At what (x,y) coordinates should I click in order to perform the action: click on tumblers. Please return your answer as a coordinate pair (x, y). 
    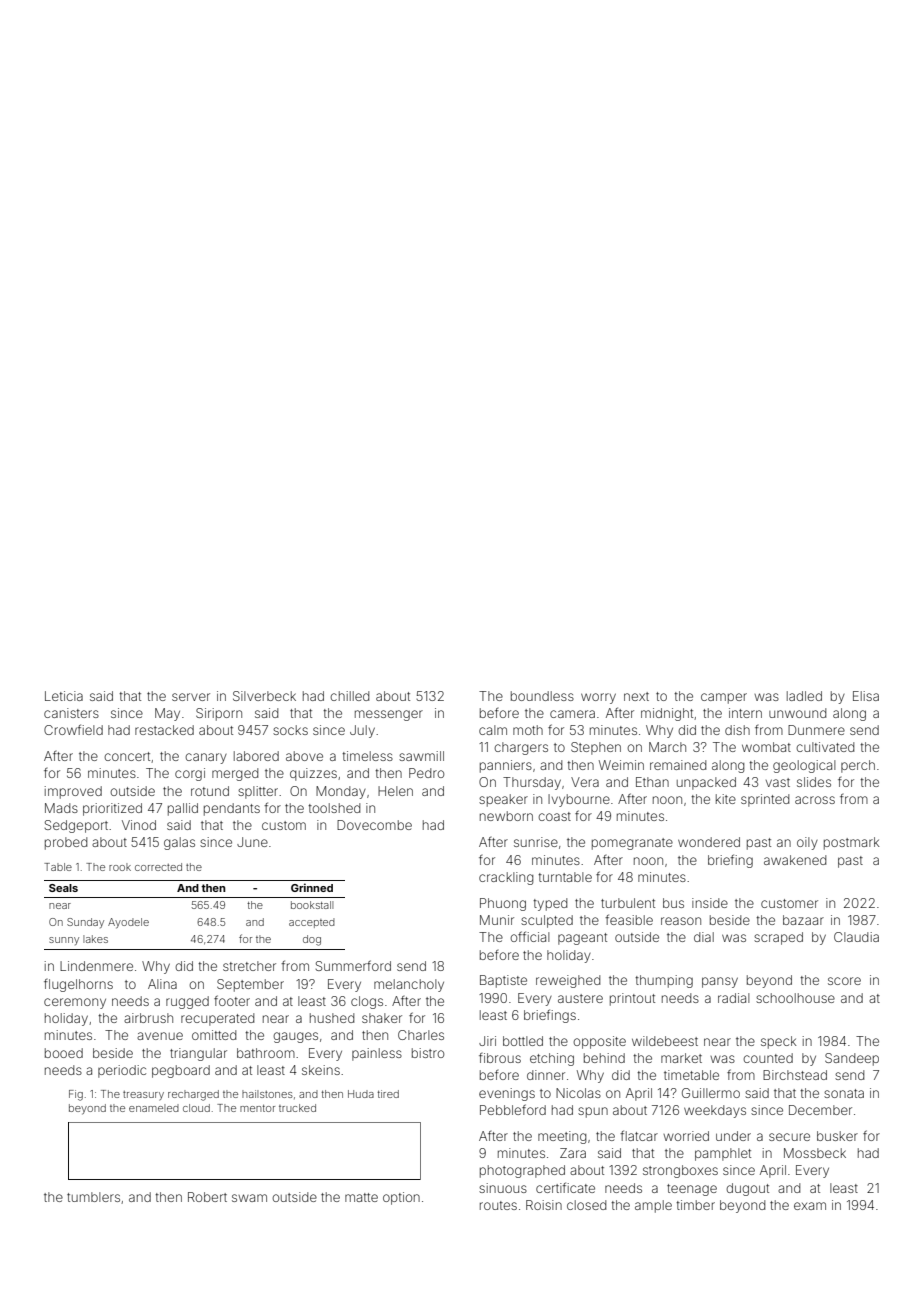
    Looking at the image, I should click on (93, 1197).
